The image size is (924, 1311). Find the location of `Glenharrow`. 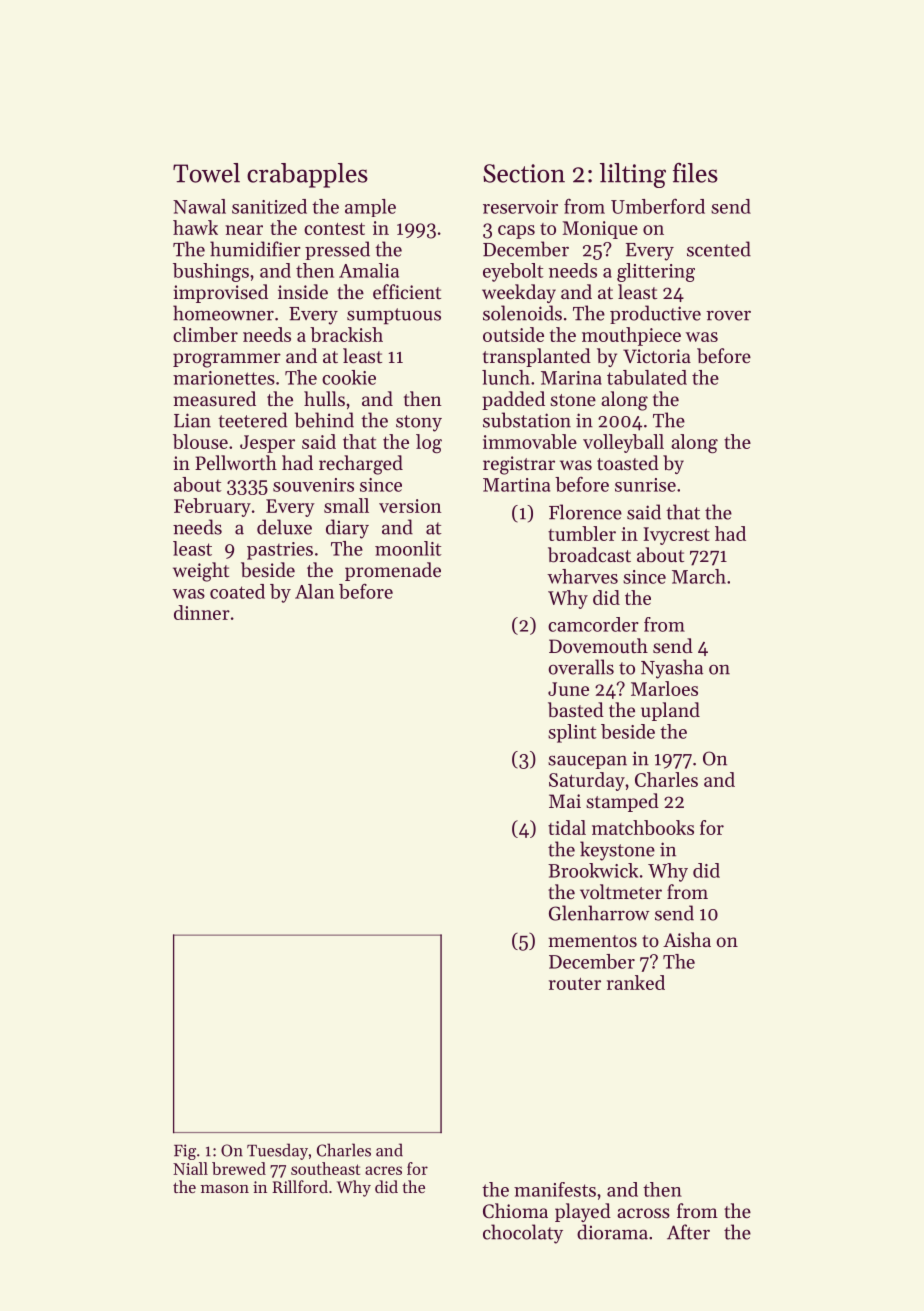

Glenharrow is located at coordinates (599, 913).
